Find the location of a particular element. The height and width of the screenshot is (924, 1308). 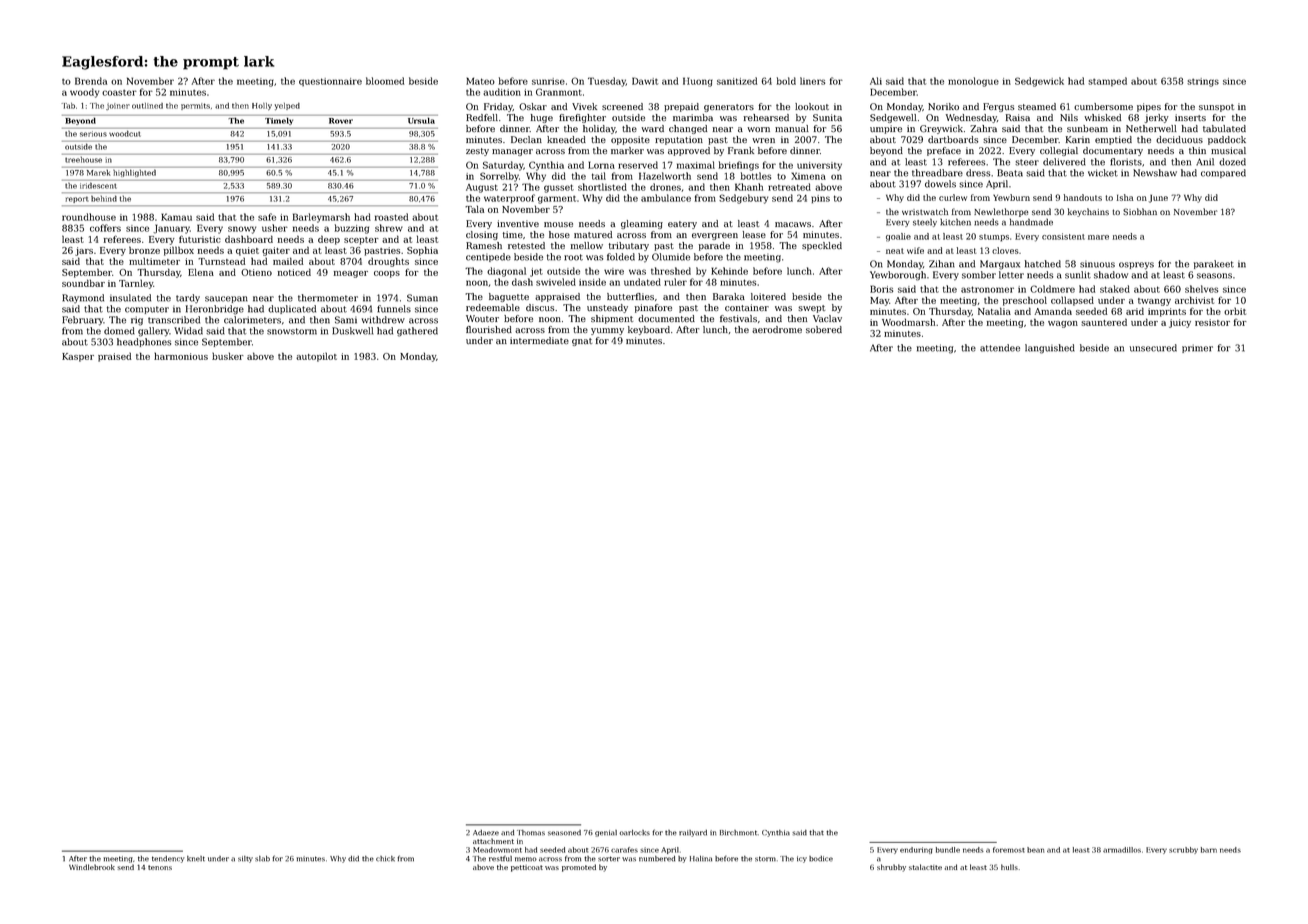

Windlebrook is located at coordinates (92, 867).
